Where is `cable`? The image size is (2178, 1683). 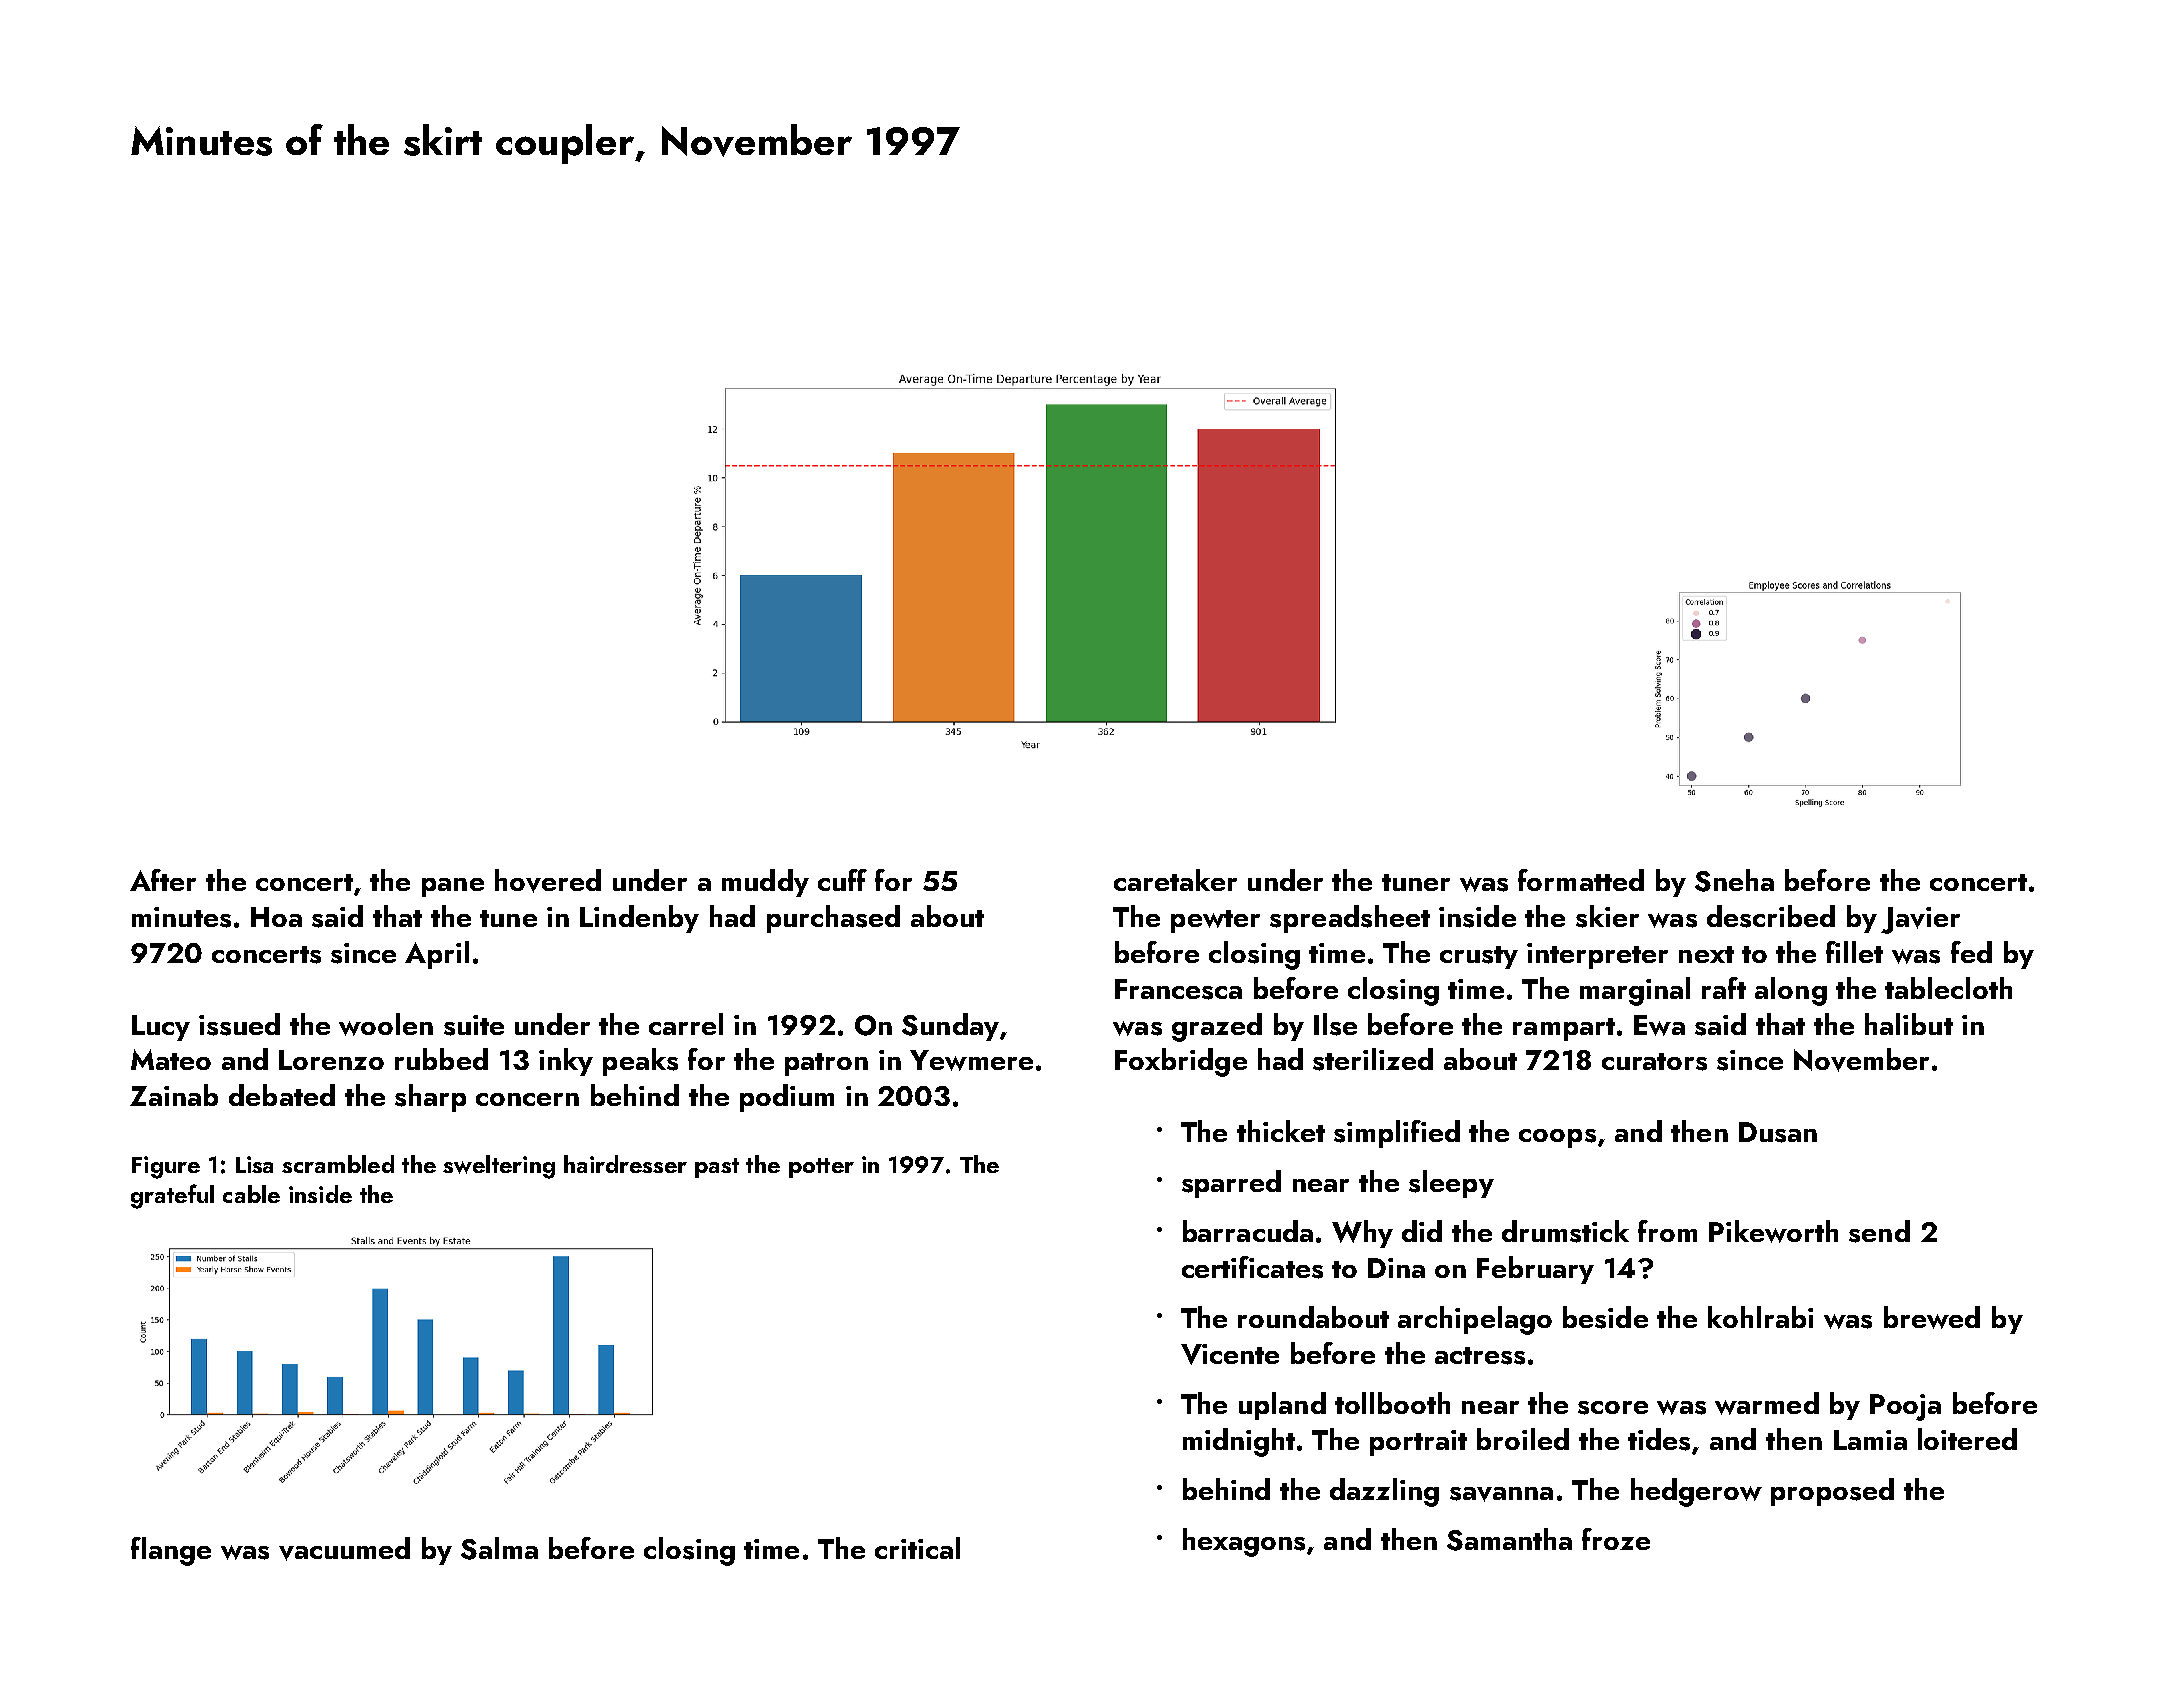
cable is located at coordinates (251, 1194).
